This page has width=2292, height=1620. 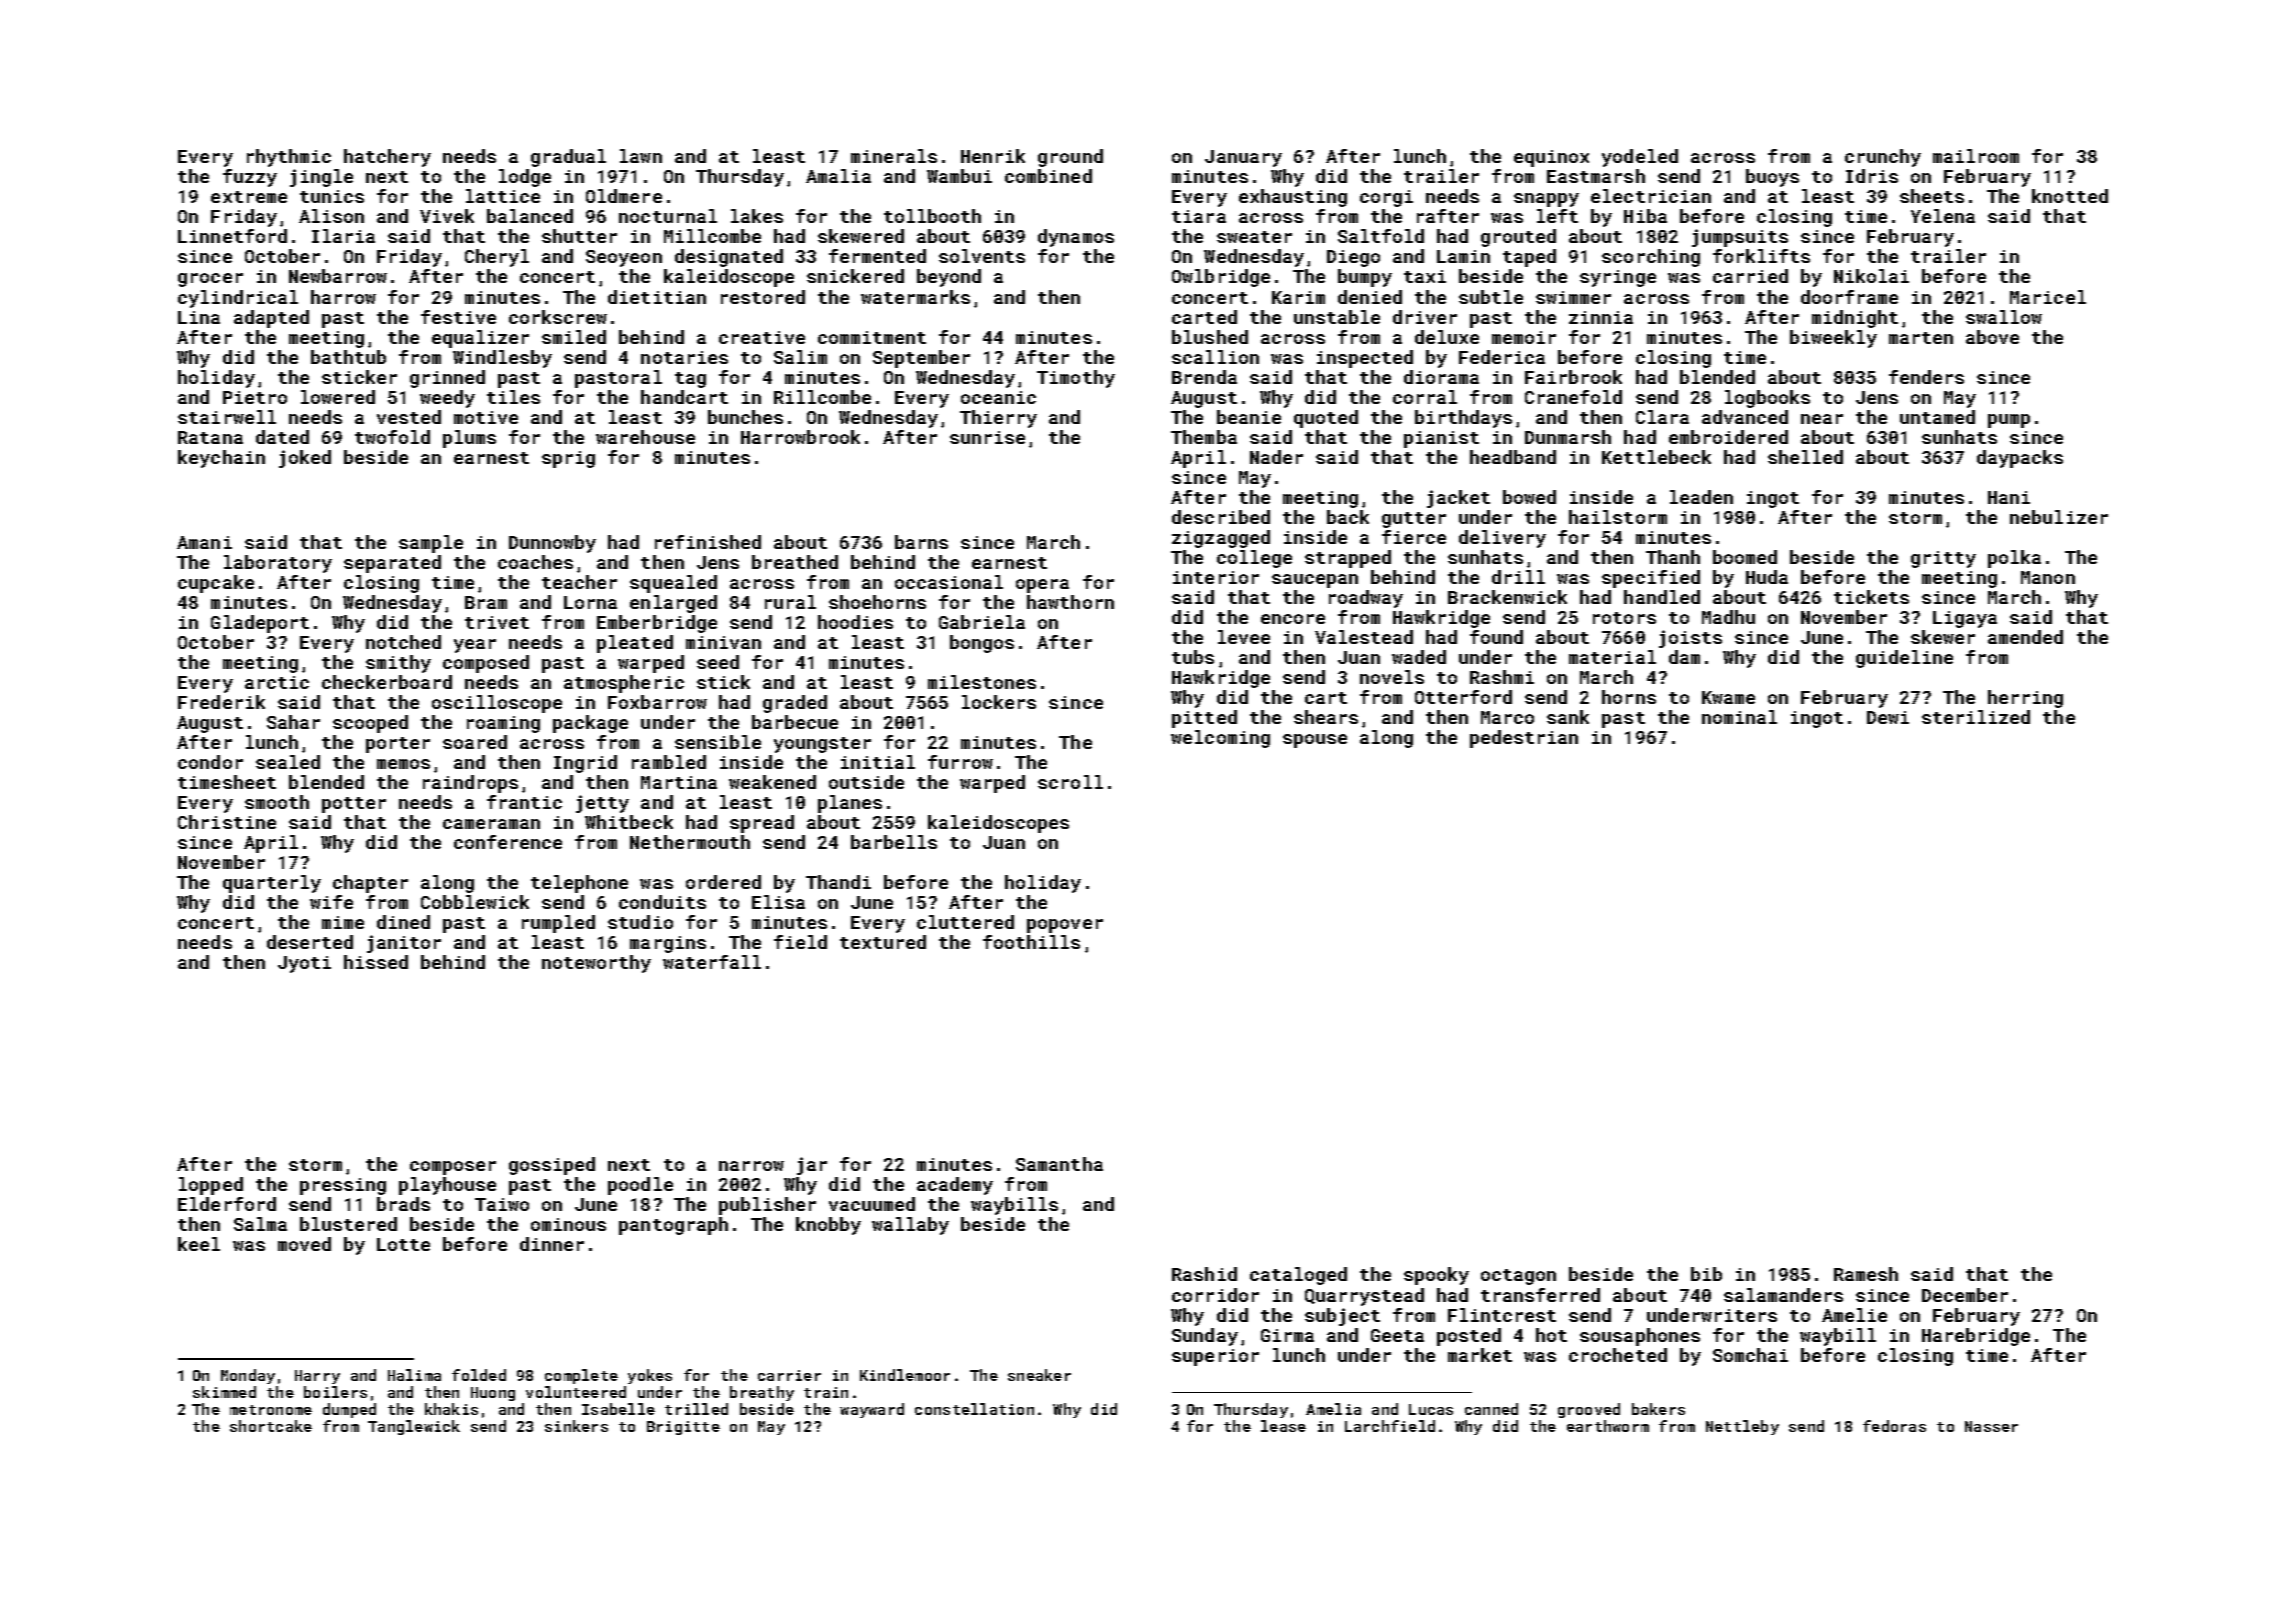 What do you see at coordinates (1065, 926) in the page?
I see `popover` at bounding box center [1065, 926].
